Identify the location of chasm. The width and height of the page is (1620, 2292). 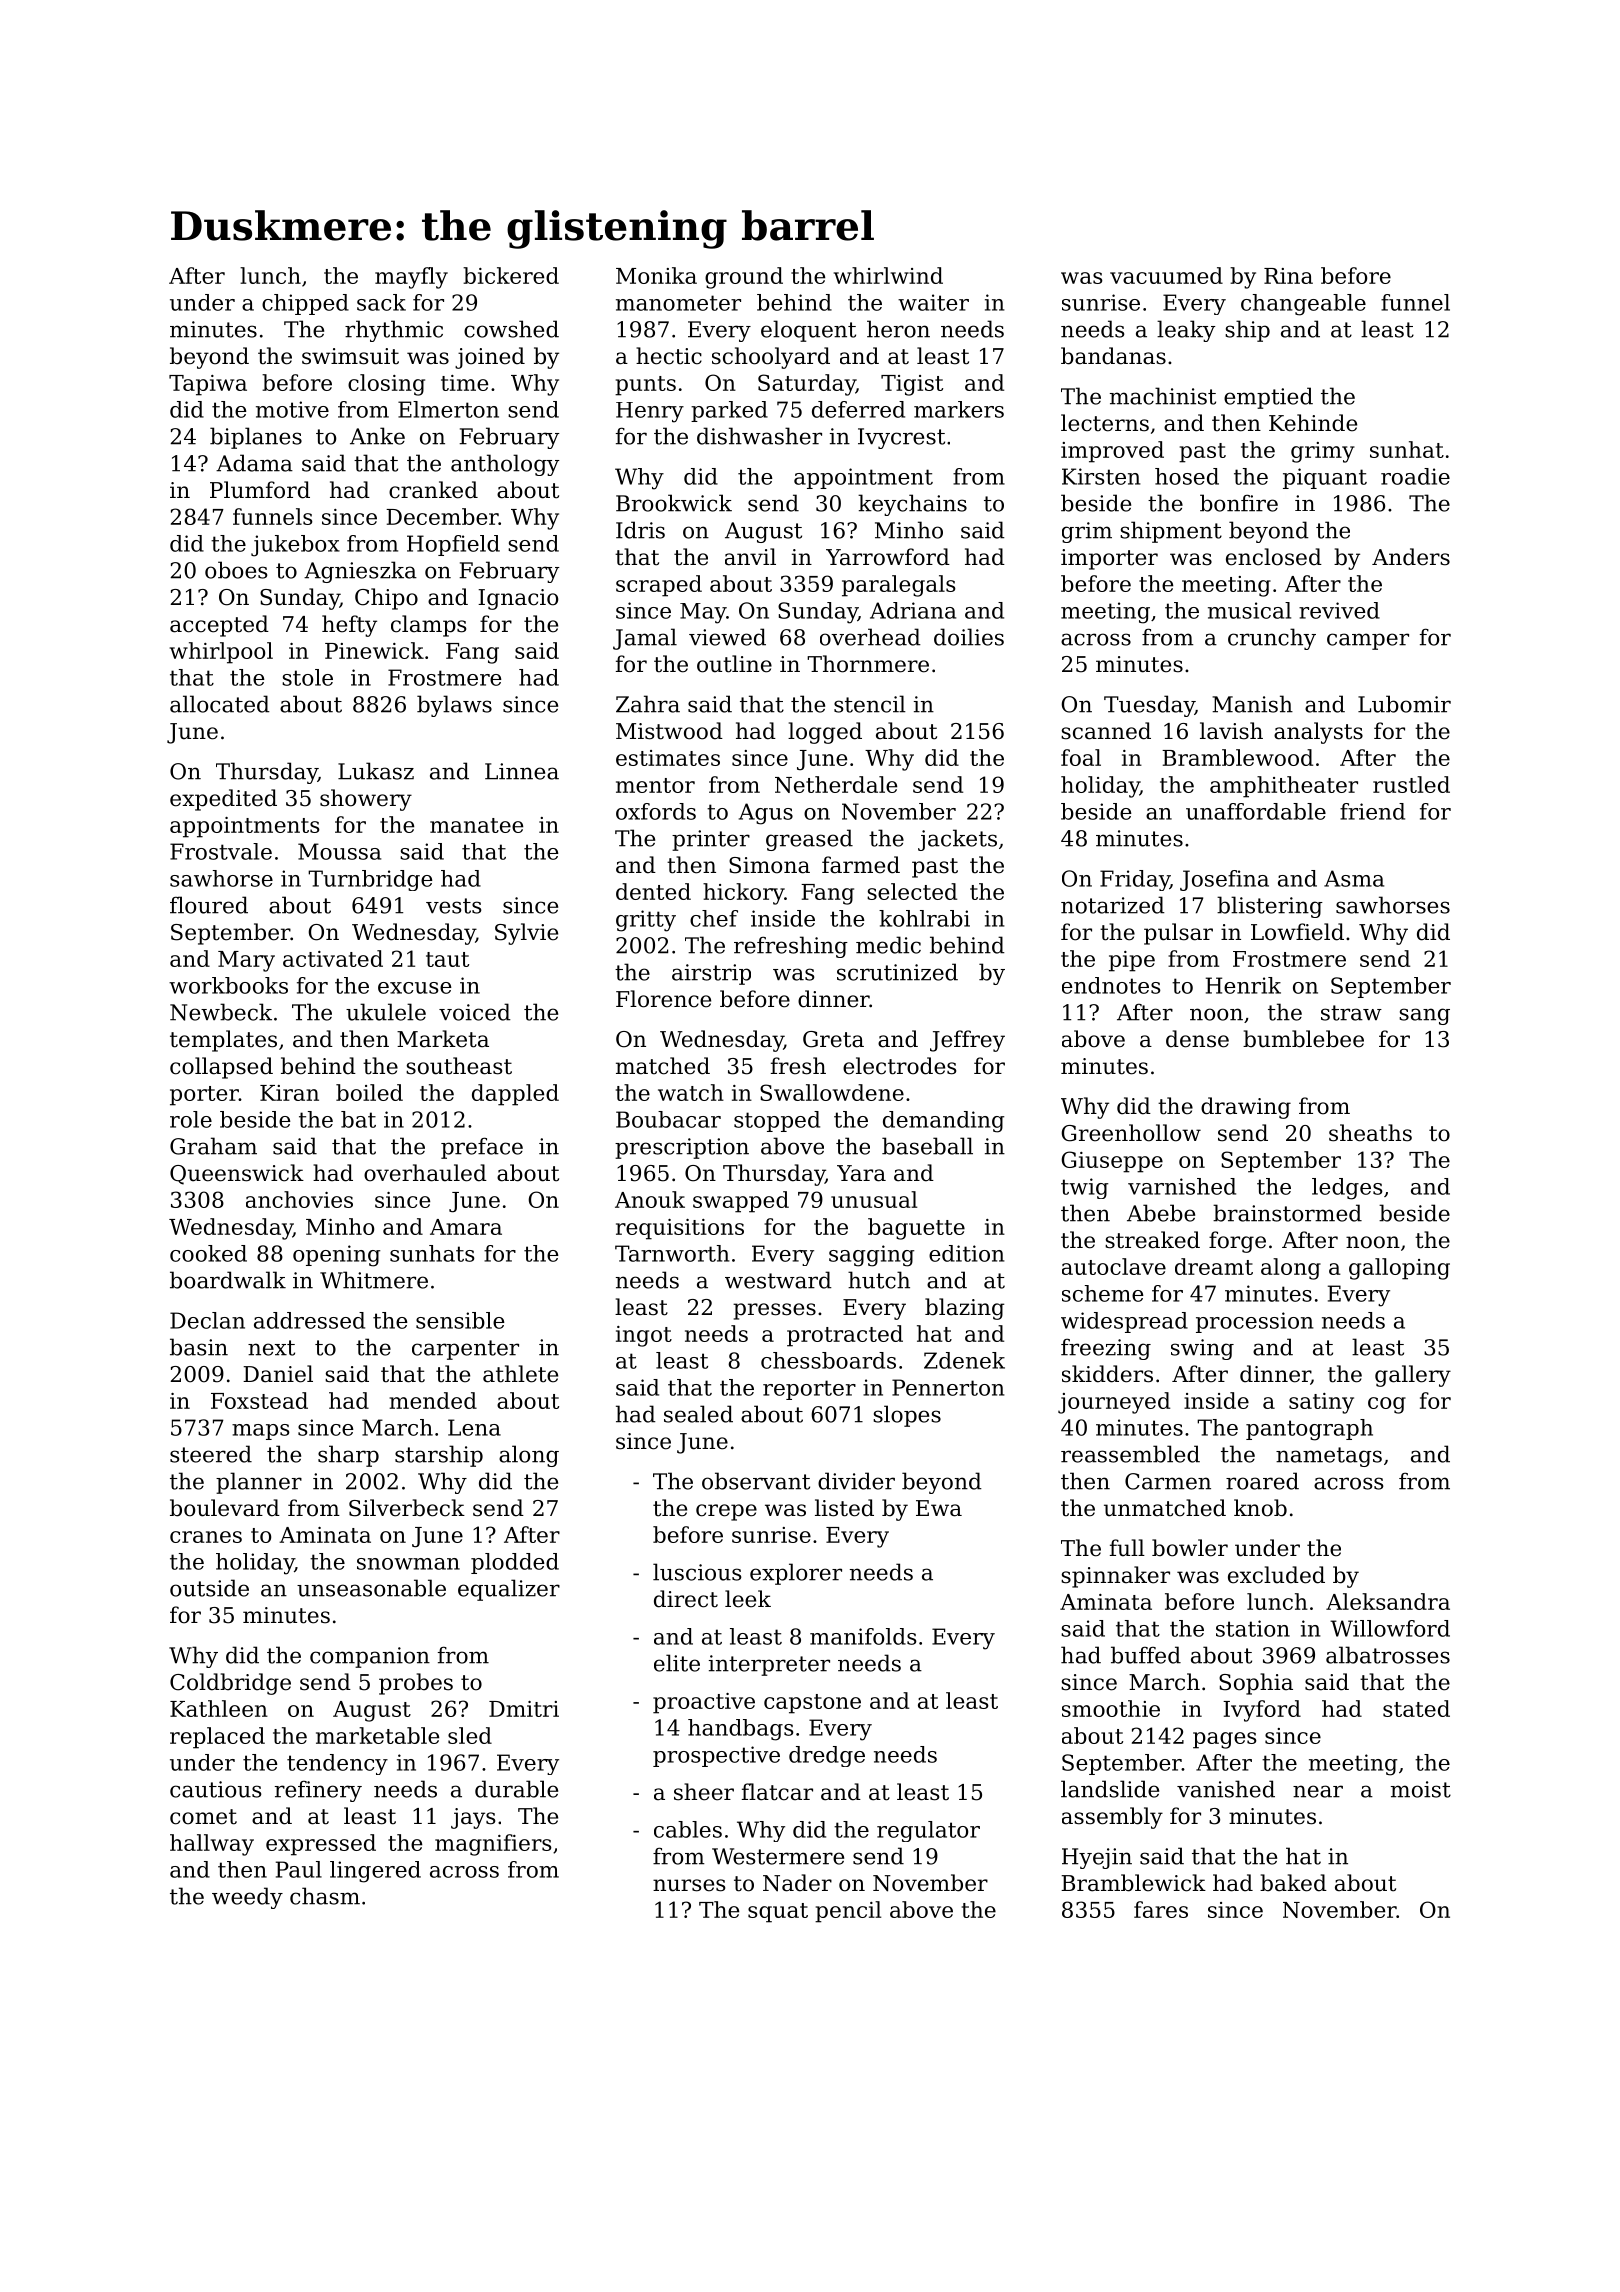
(325, 1896).
